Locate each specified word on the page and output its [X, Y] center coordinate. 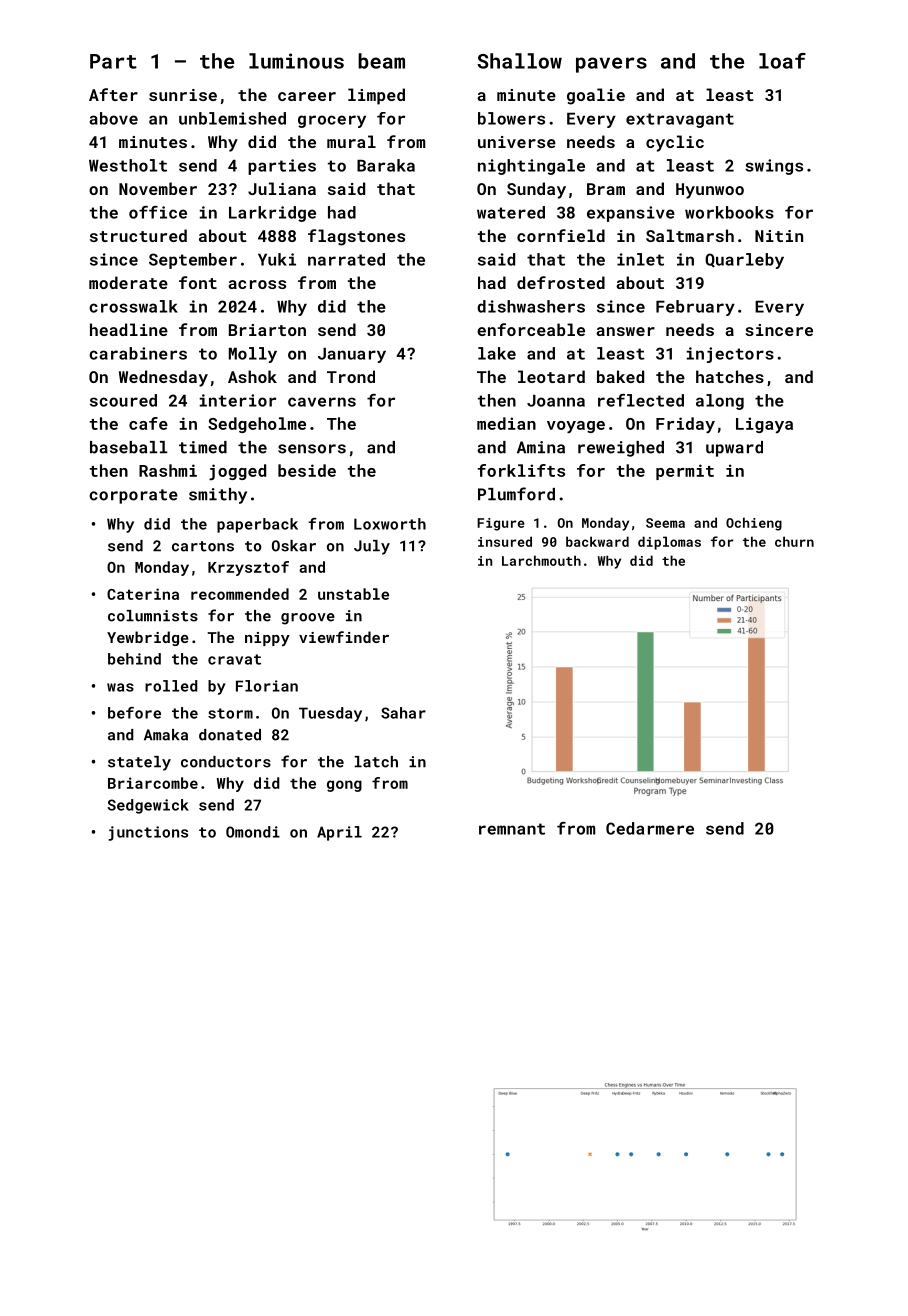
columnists [153, 616]
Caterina [143, 594]
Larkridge [272, 214]
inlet [640, 259]
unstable [353, 594]
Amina [541, 447]
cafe [148, 423]
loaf [782, 61]
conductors [226, 762]
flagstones [356, 237]
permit [685, 472]
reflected [641, 400]
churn [794, 541]
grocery [332, 121]
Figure [501, 524]
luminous [296, 61]
